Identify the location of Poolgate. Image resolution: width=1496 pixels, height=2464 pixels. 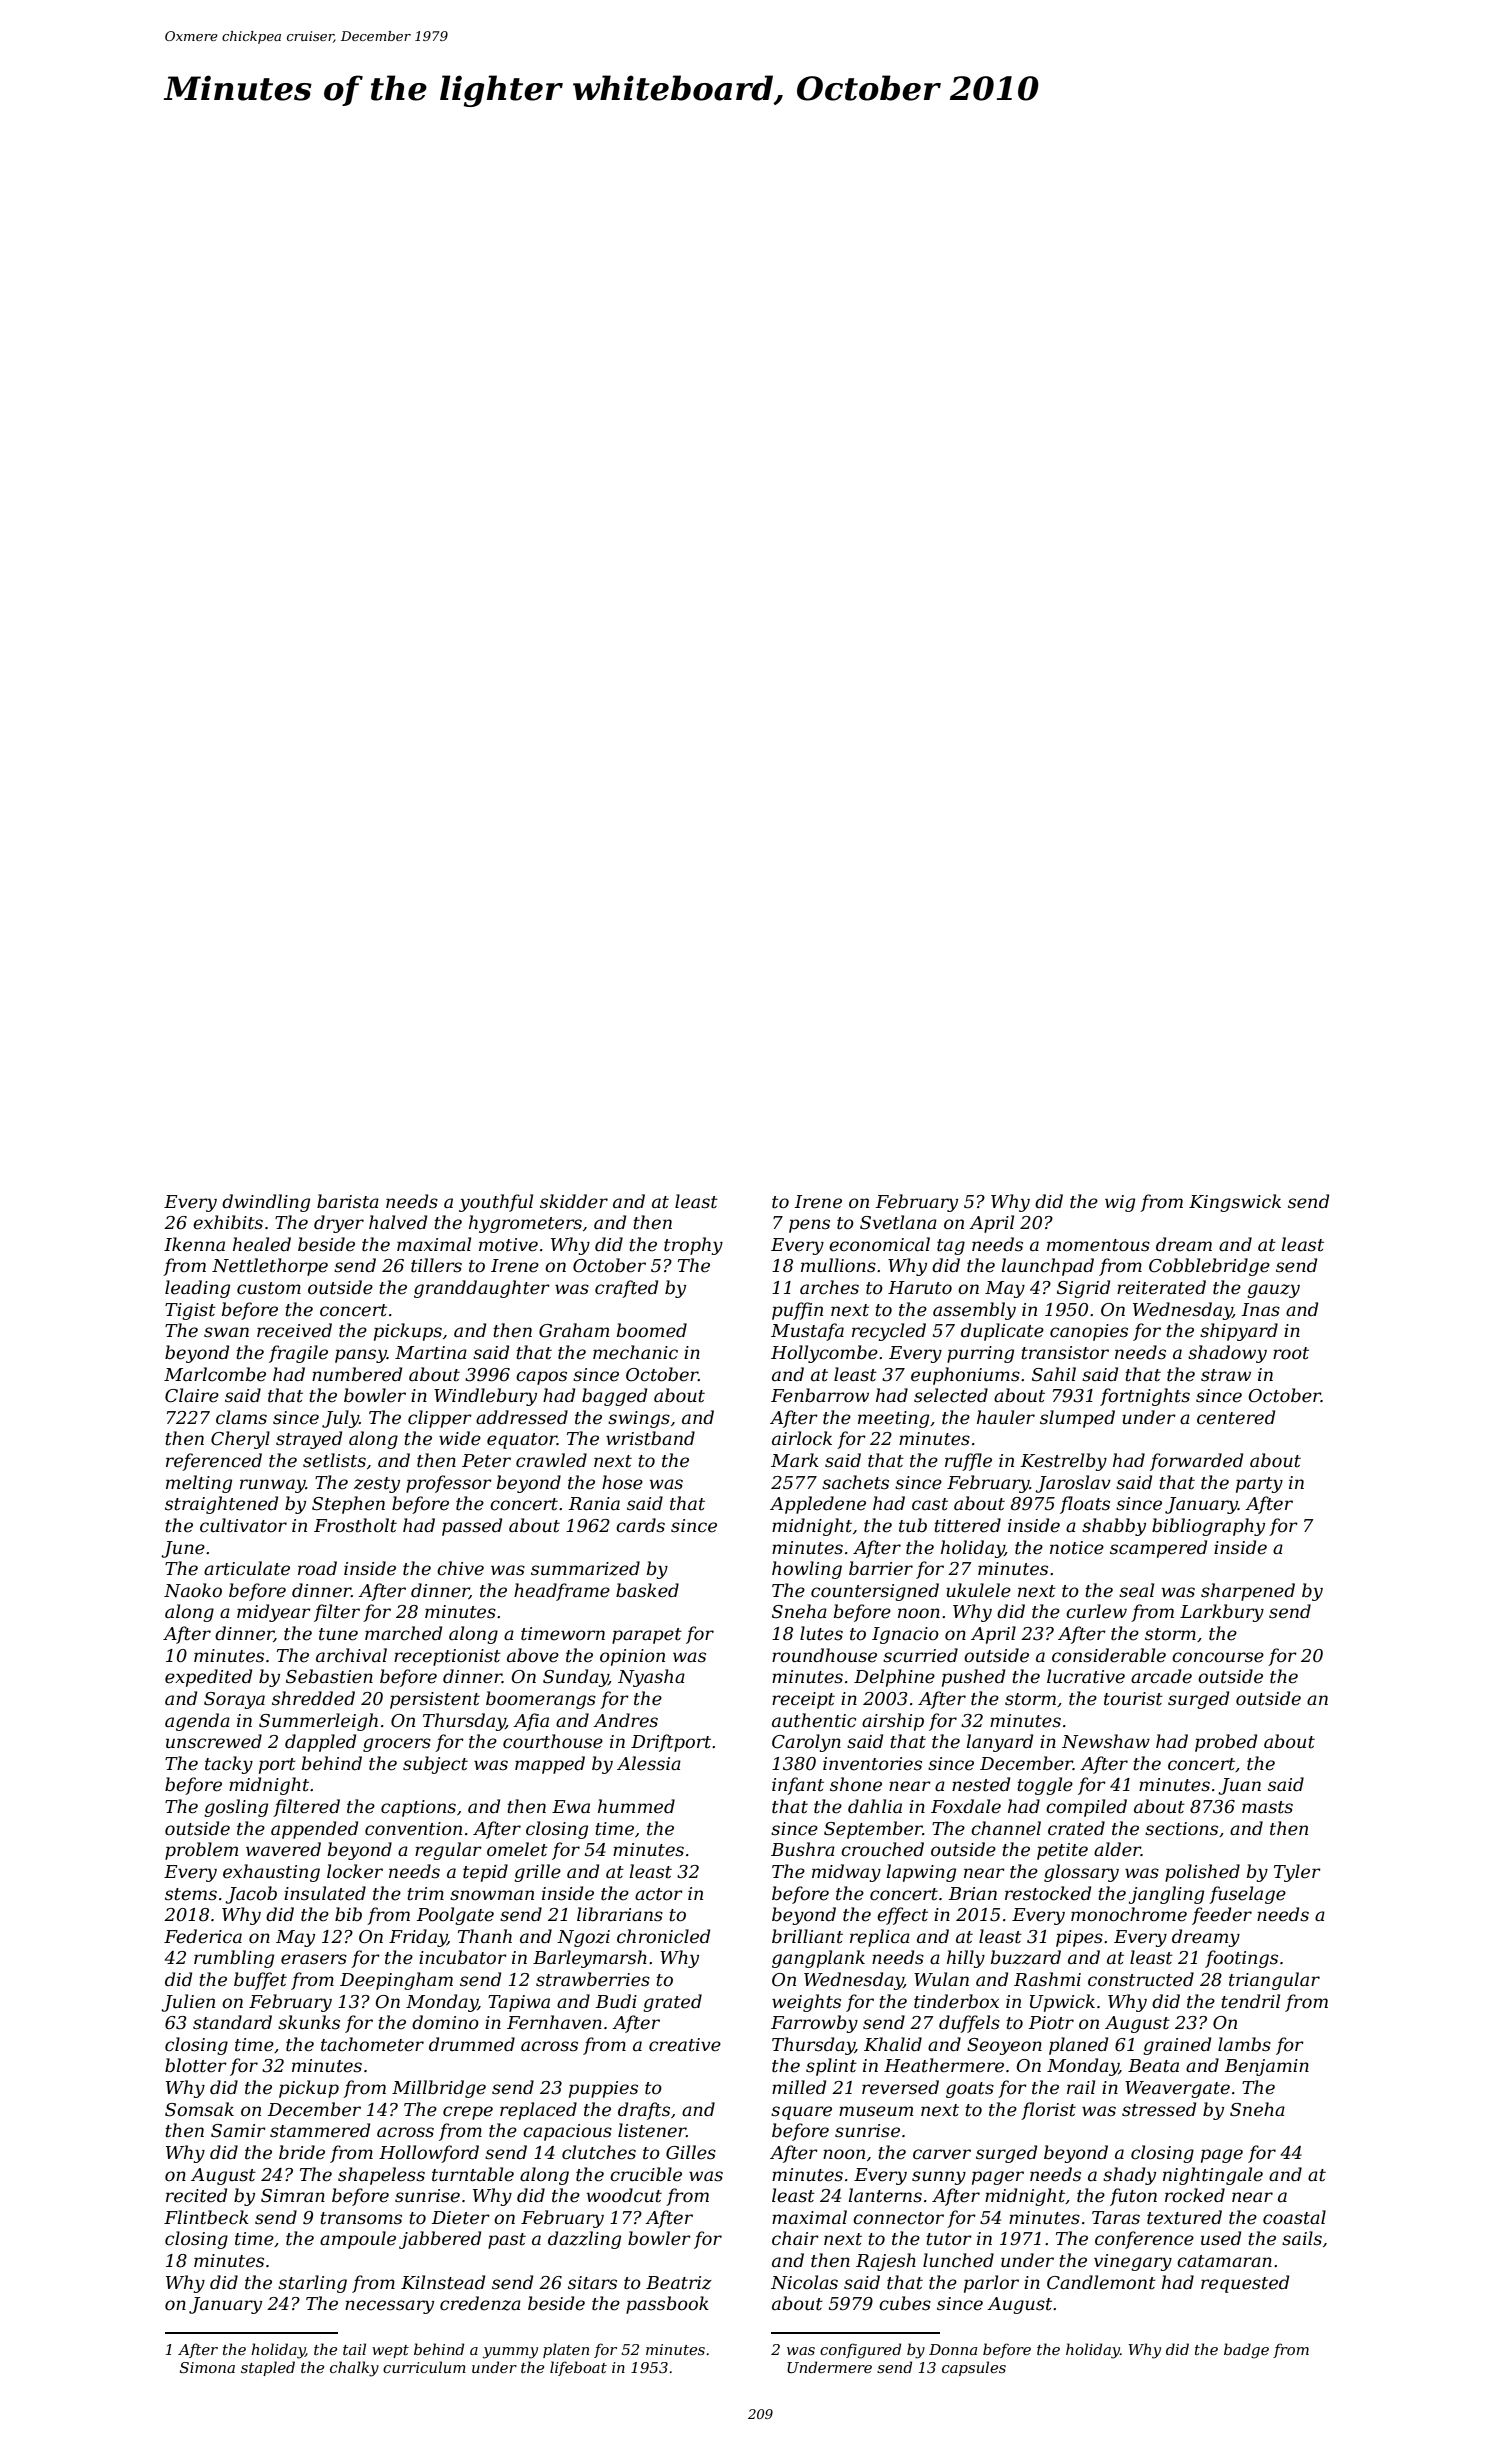
(455, 1916).
